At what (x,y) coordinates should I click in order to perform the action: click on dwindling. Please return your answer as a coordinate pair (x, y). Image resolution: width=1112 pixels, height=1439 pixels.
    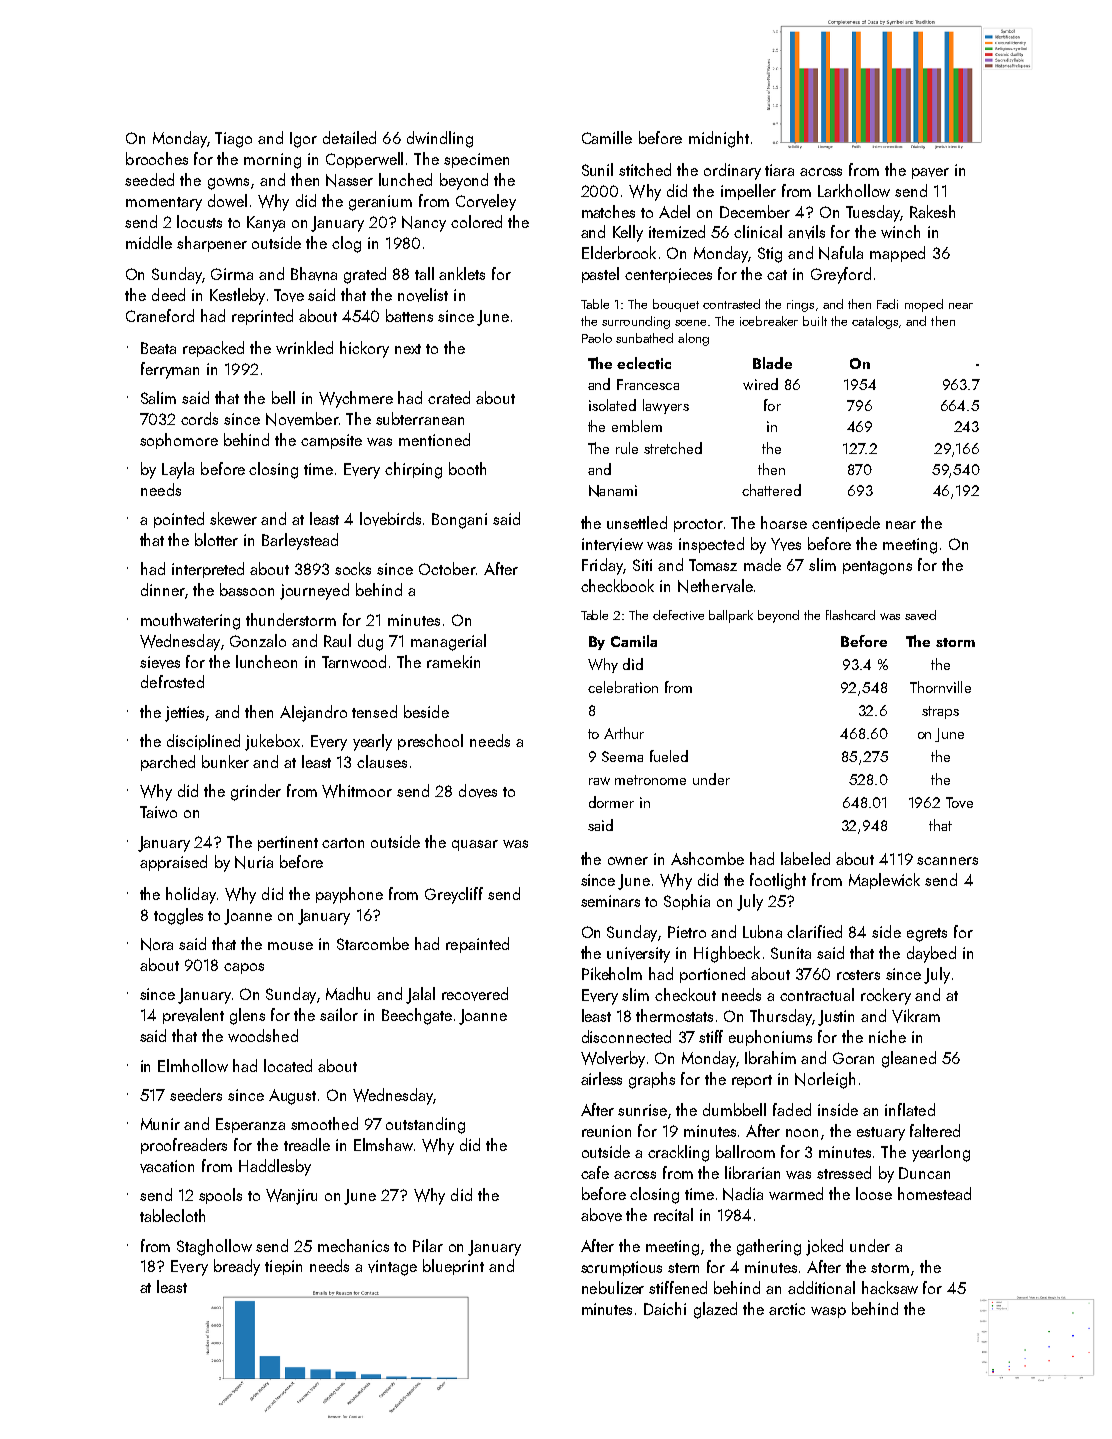
    Looking at the image, I should click on (440, 139).
